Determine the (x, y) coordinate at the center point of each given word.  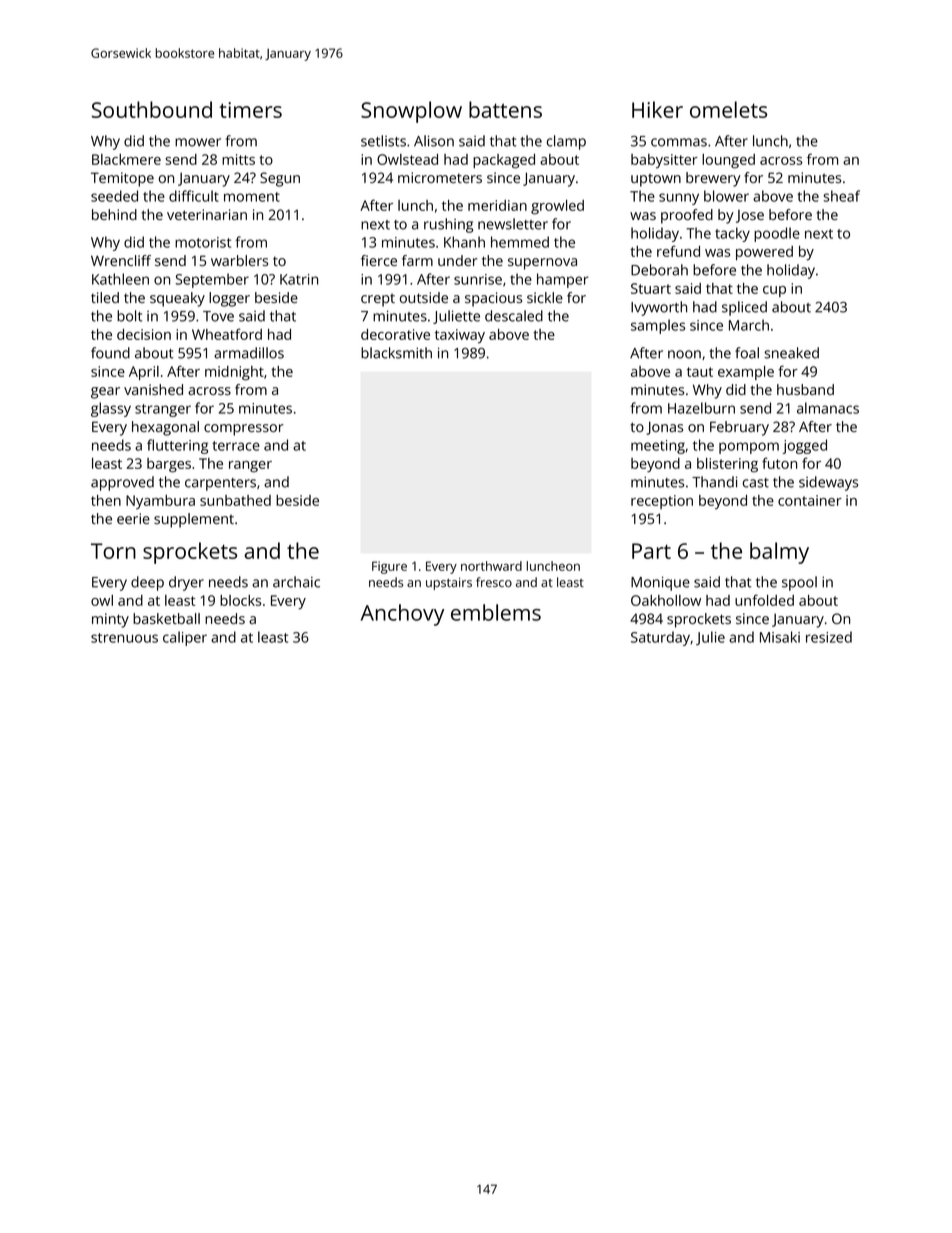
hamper (563, 280)
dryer (186, 583)
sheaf (841, 196)
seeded (114, 196)
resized (829, 637)
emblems (496, 612)
